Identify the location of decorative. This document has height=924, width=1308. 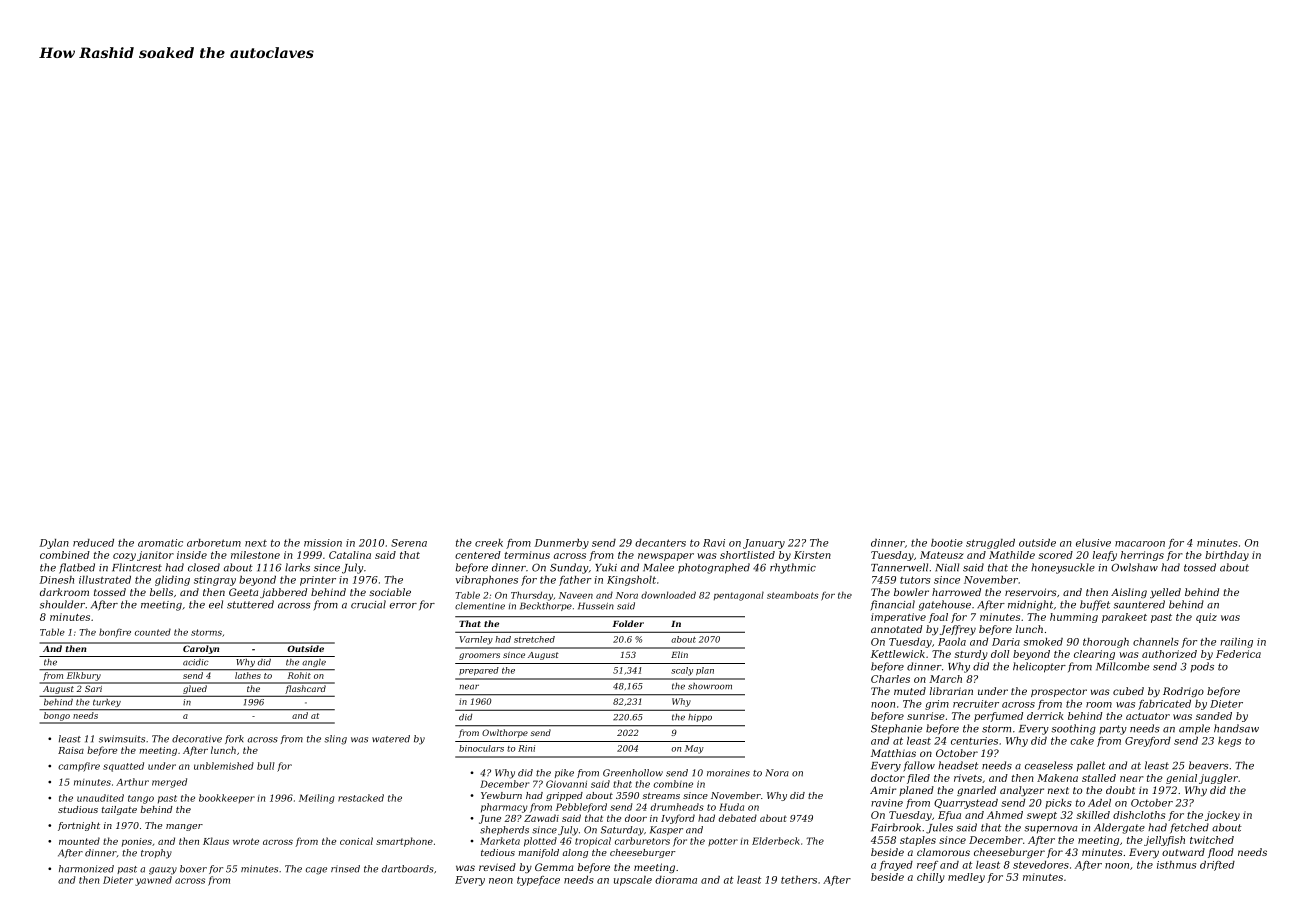
(197, 739).
